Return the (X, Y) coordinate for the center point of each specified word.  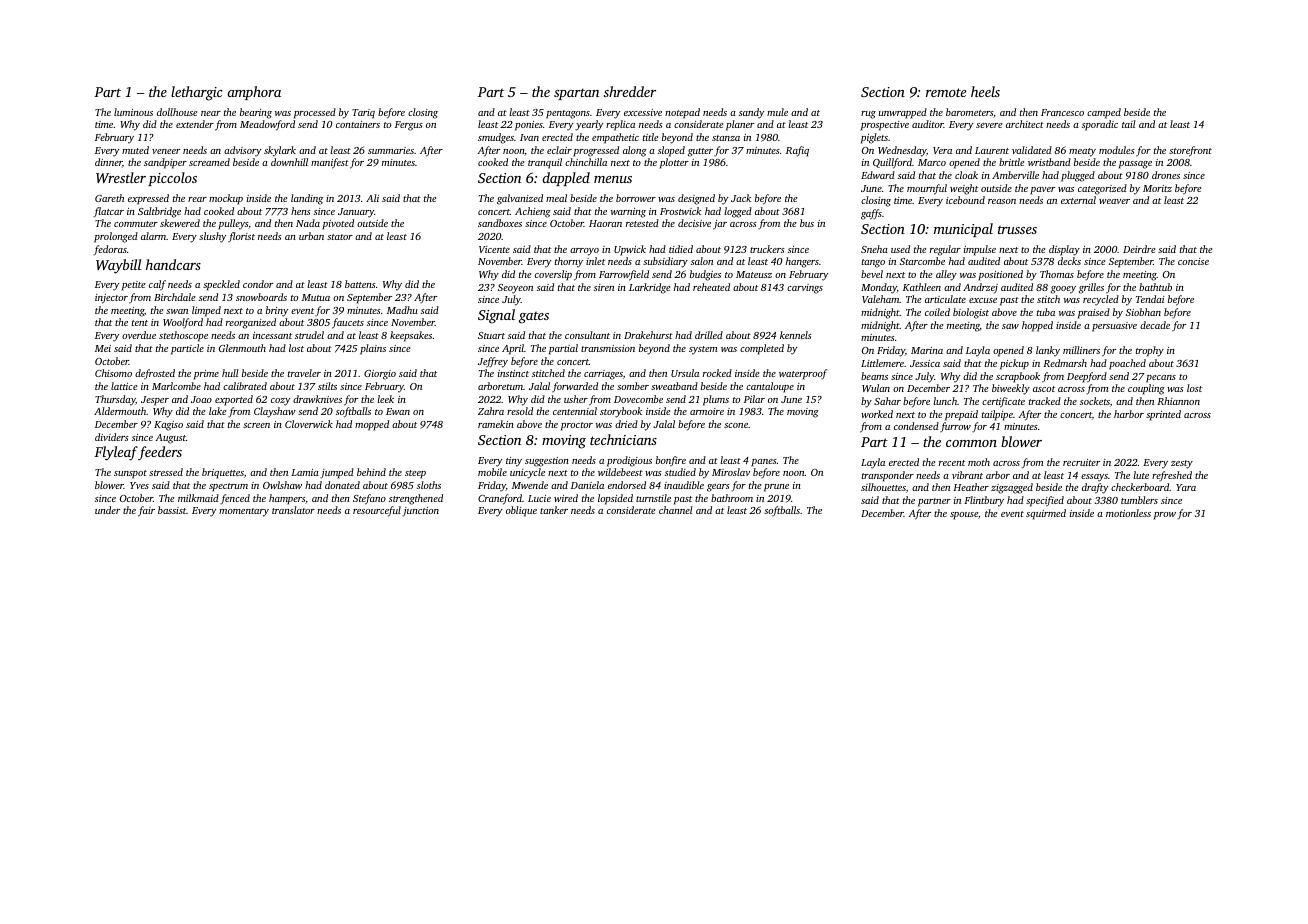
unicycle (527, 473)
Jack (741, 198)
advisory (242, 151)
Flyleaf (116, 453)
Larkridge (649, 288)
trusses (1017, 229)
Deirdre (1139, 249)
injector (111, 299)
